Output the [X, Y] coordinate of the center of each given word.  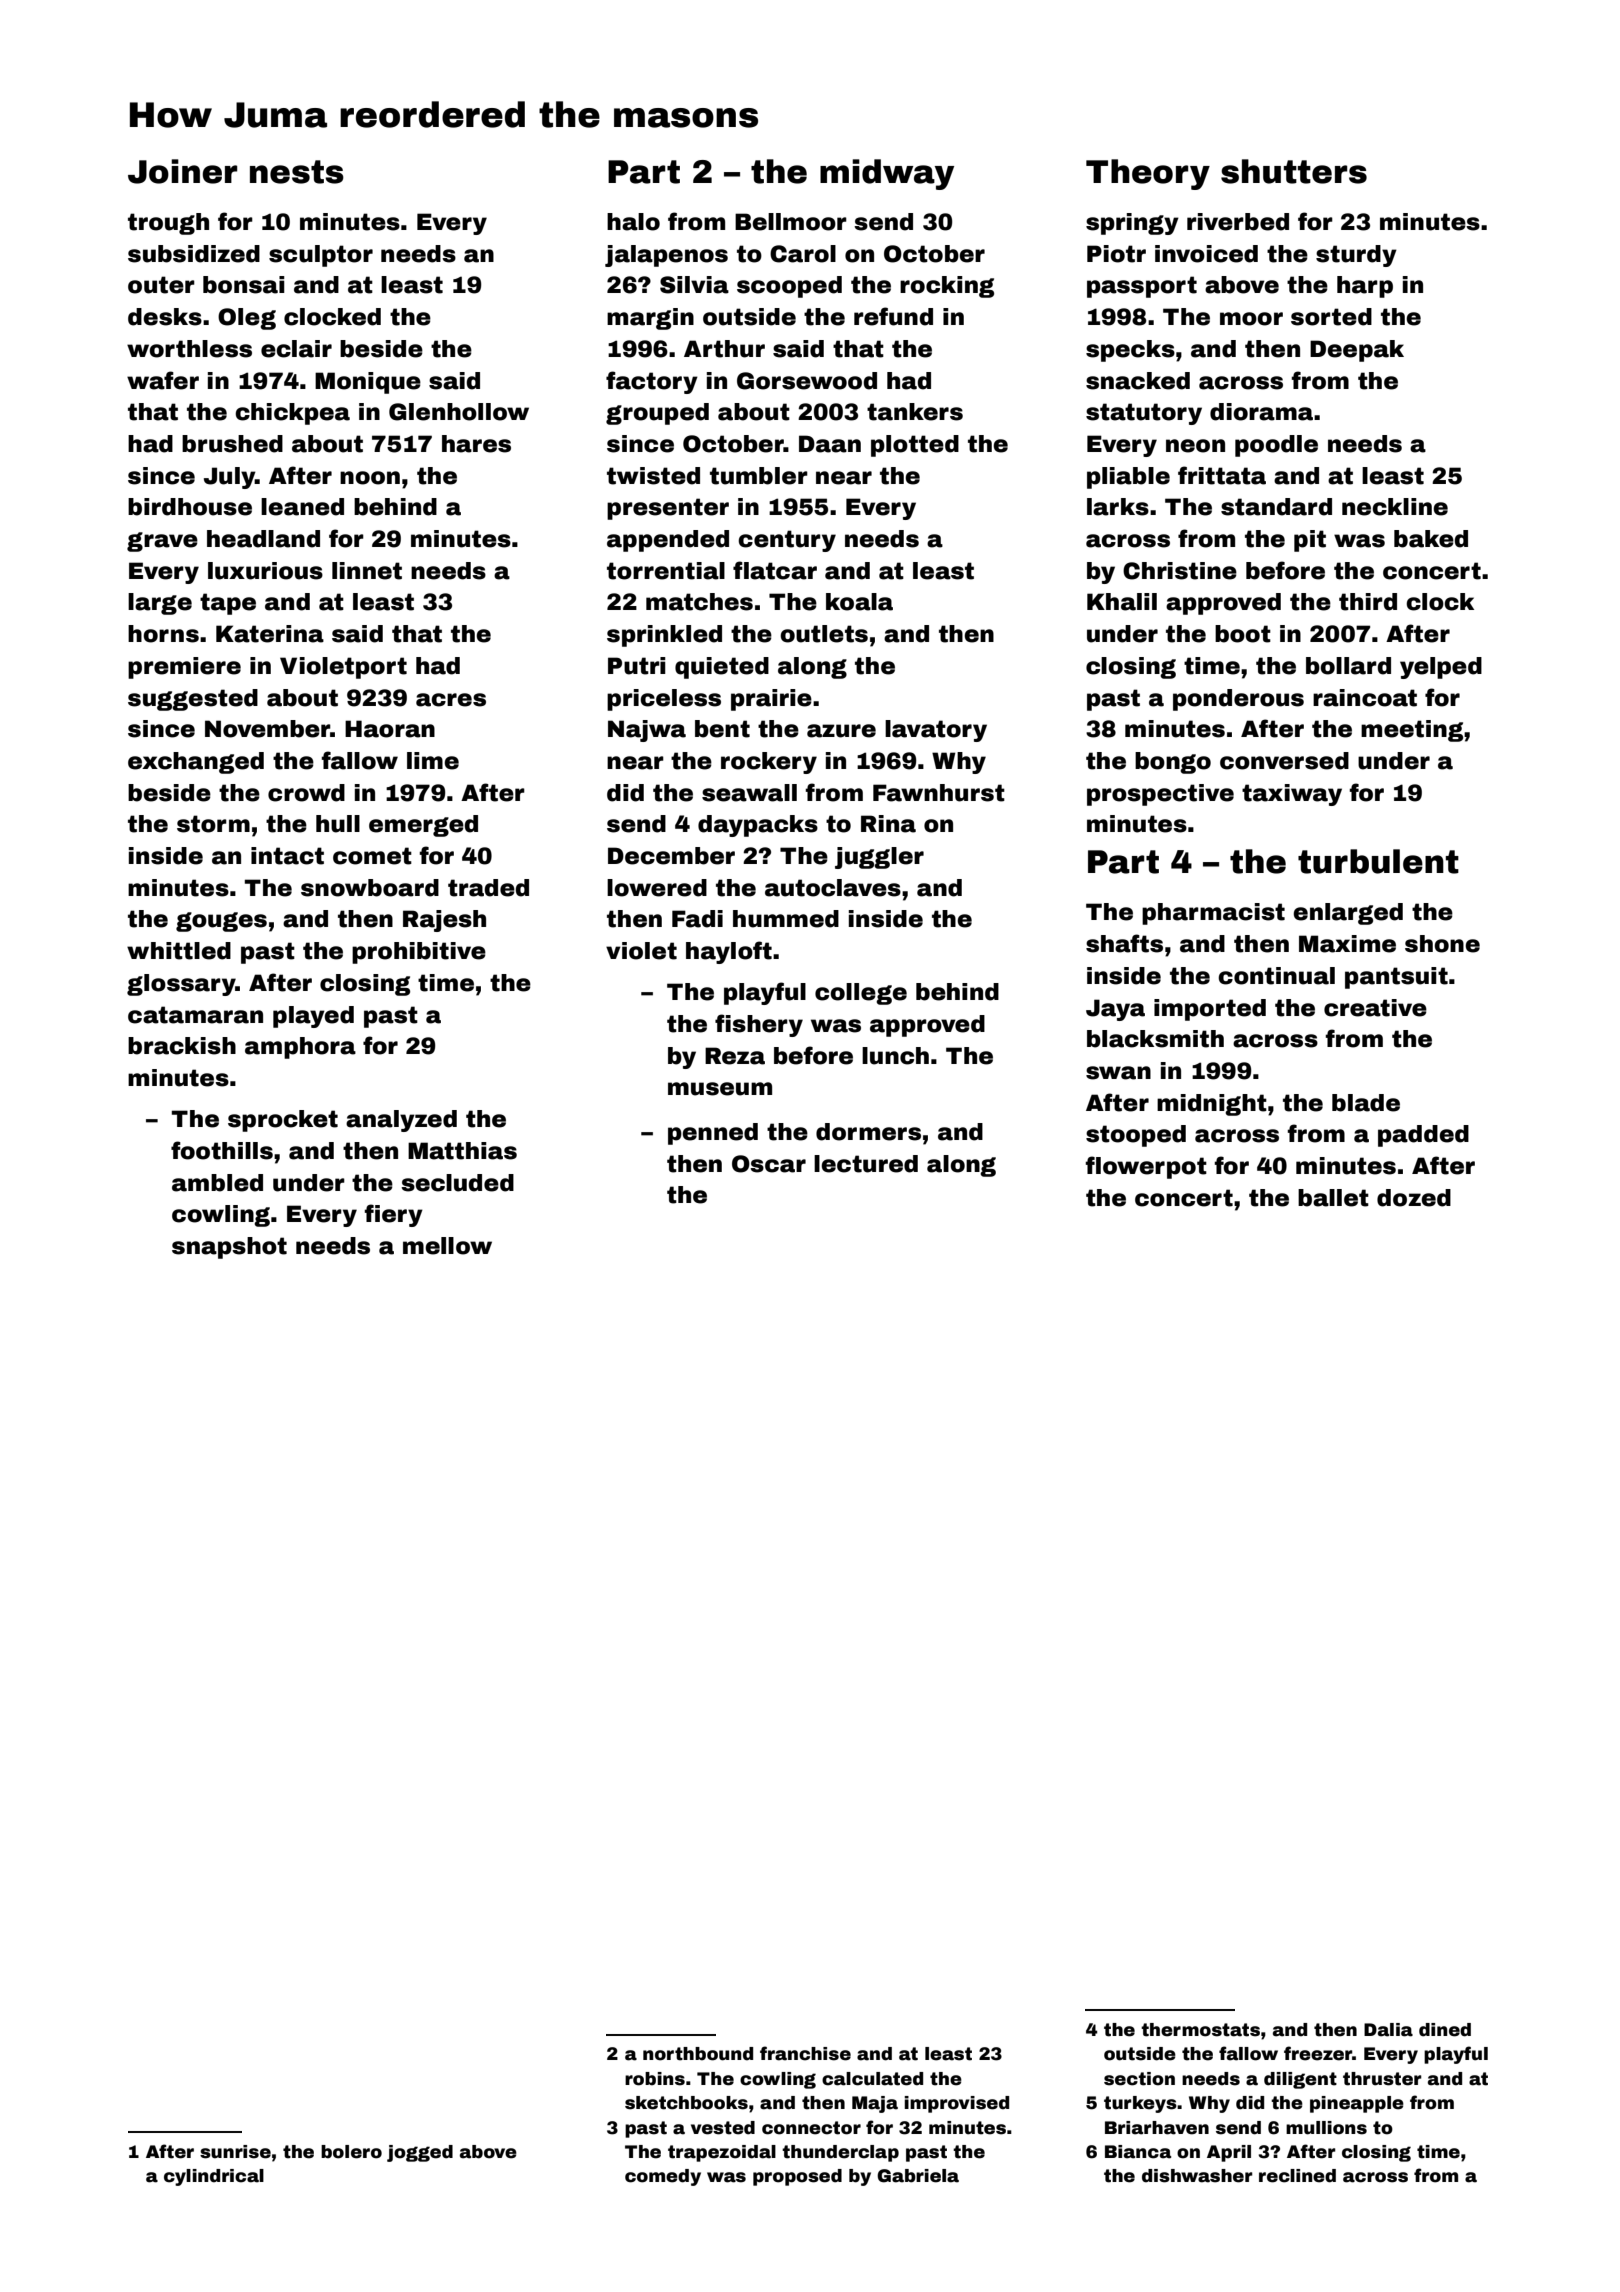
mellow [447, 1246]
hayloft [729, 952]
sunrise [235, 2152]
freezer [1318, 2053]
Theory [1148, 174]
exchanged [196, 763]
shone [1442, 944]
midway [887, 174]
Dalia [1388, 2030]
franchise [805, 2053]
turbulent [1378, 861]
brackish [182, 1046]
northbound [698, 2054]
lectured [866, 1164]
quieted [722, 668]
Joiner [182, 171]
